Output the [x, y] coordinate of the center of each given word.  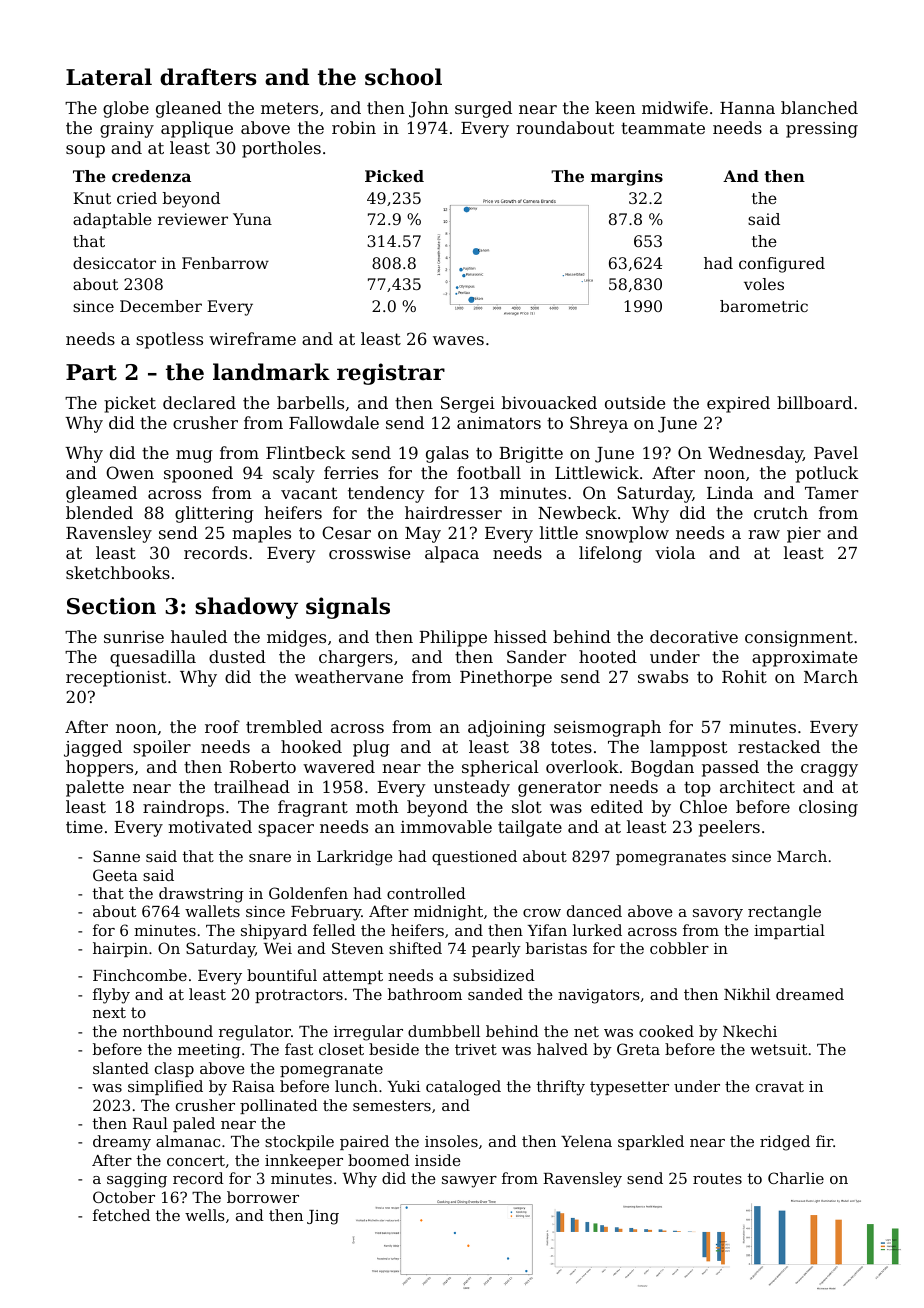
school [403, 77]
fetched [121, 1215]
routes [717, 1178]
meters [289, 108]
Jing [323, 1217]
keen [615, 107]
